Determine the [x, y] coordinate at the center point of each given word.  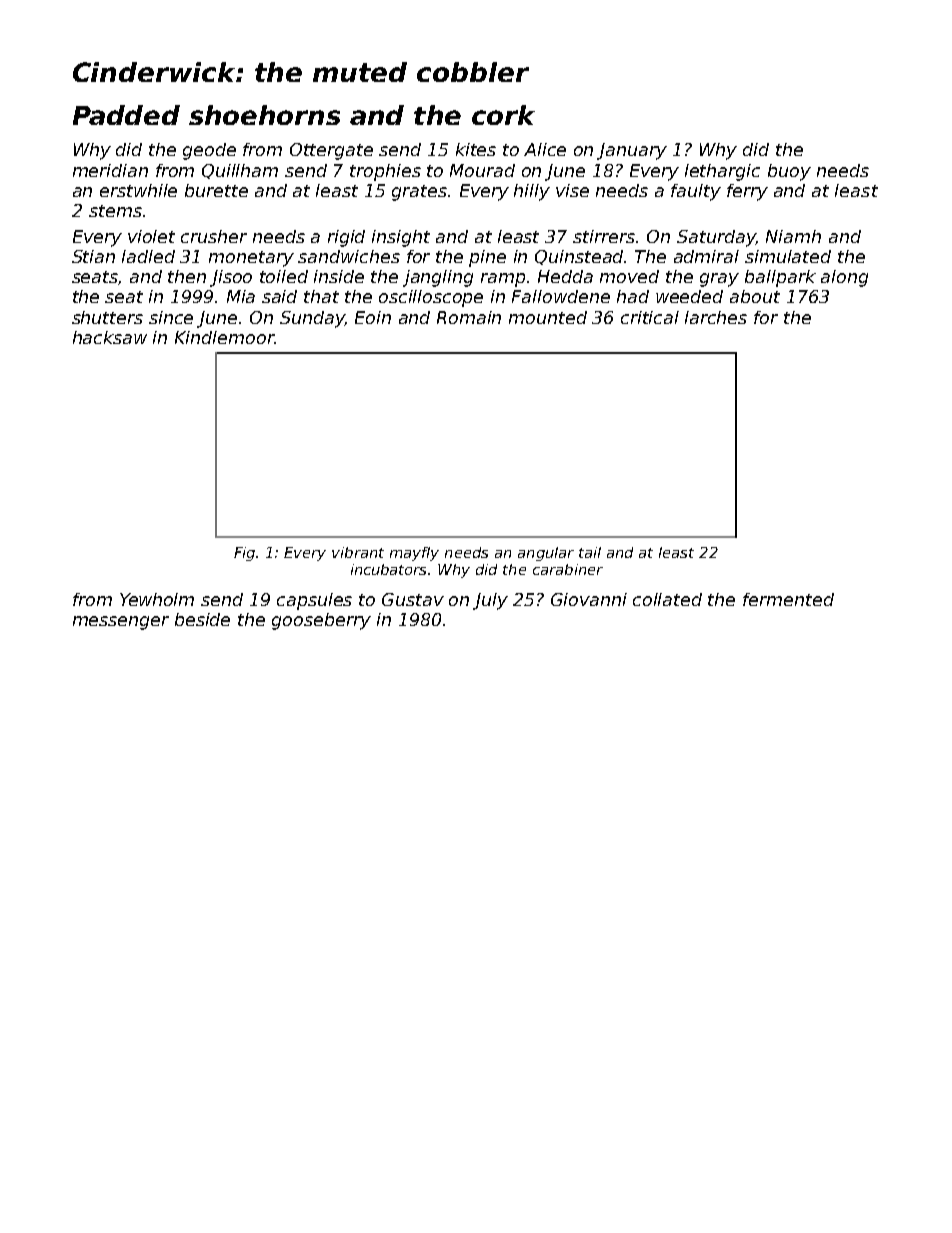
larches [716, 317]
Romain [469, 317]
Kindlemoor [225, 337]
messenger [121, 623]
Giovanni [589, 599]
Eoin [373, 317]
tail [590, 552]
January [632, 151]
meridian [110, 170]
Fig [244, 554]
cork [503, 115]
